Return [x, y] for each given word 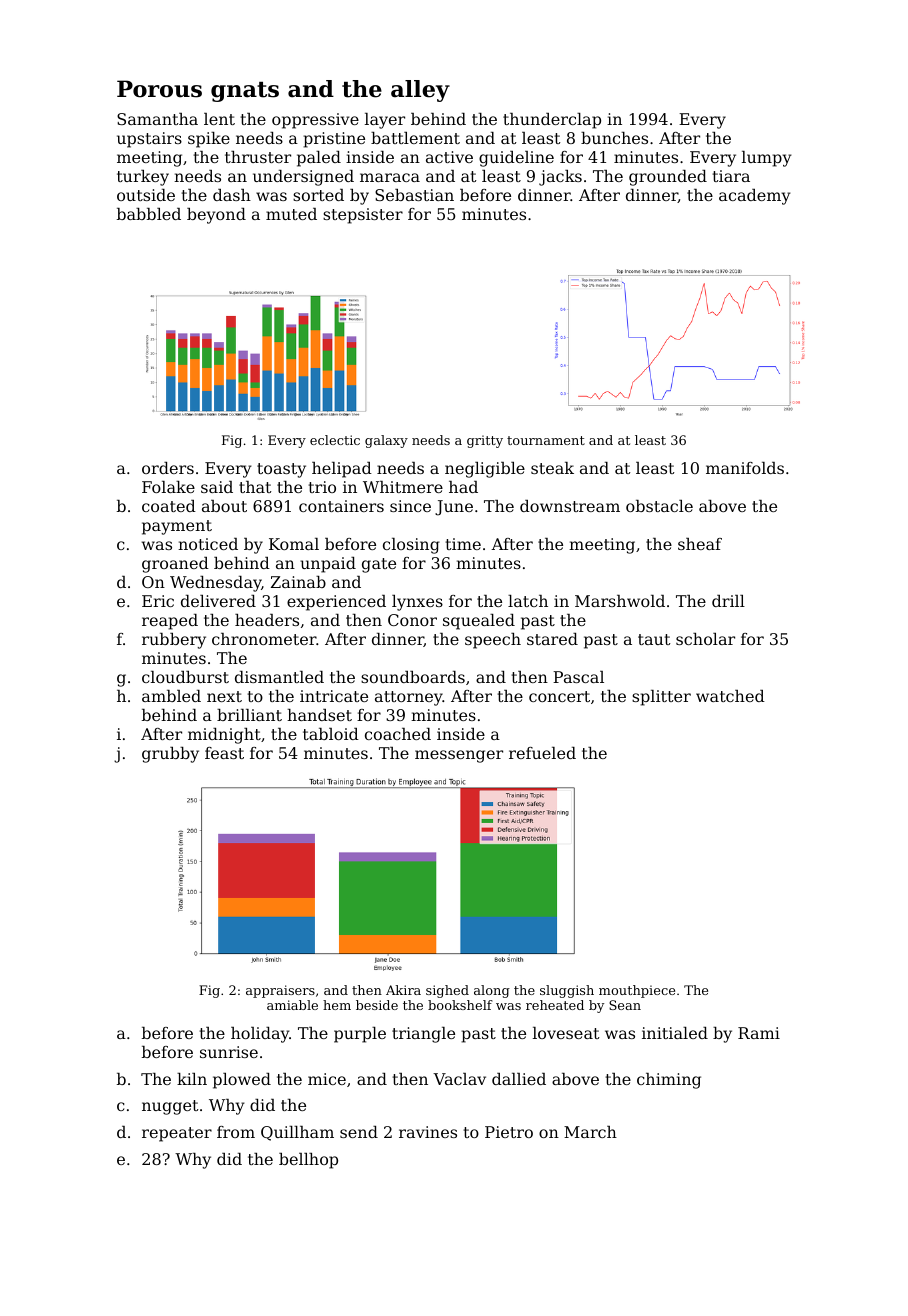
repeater [177, 1134]
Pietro [509, 1132]
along [492, 991]
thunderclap [552, 121]
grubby [170, 755]
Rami [759, 1033]
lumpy [767, 159]
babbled [149, 214]
